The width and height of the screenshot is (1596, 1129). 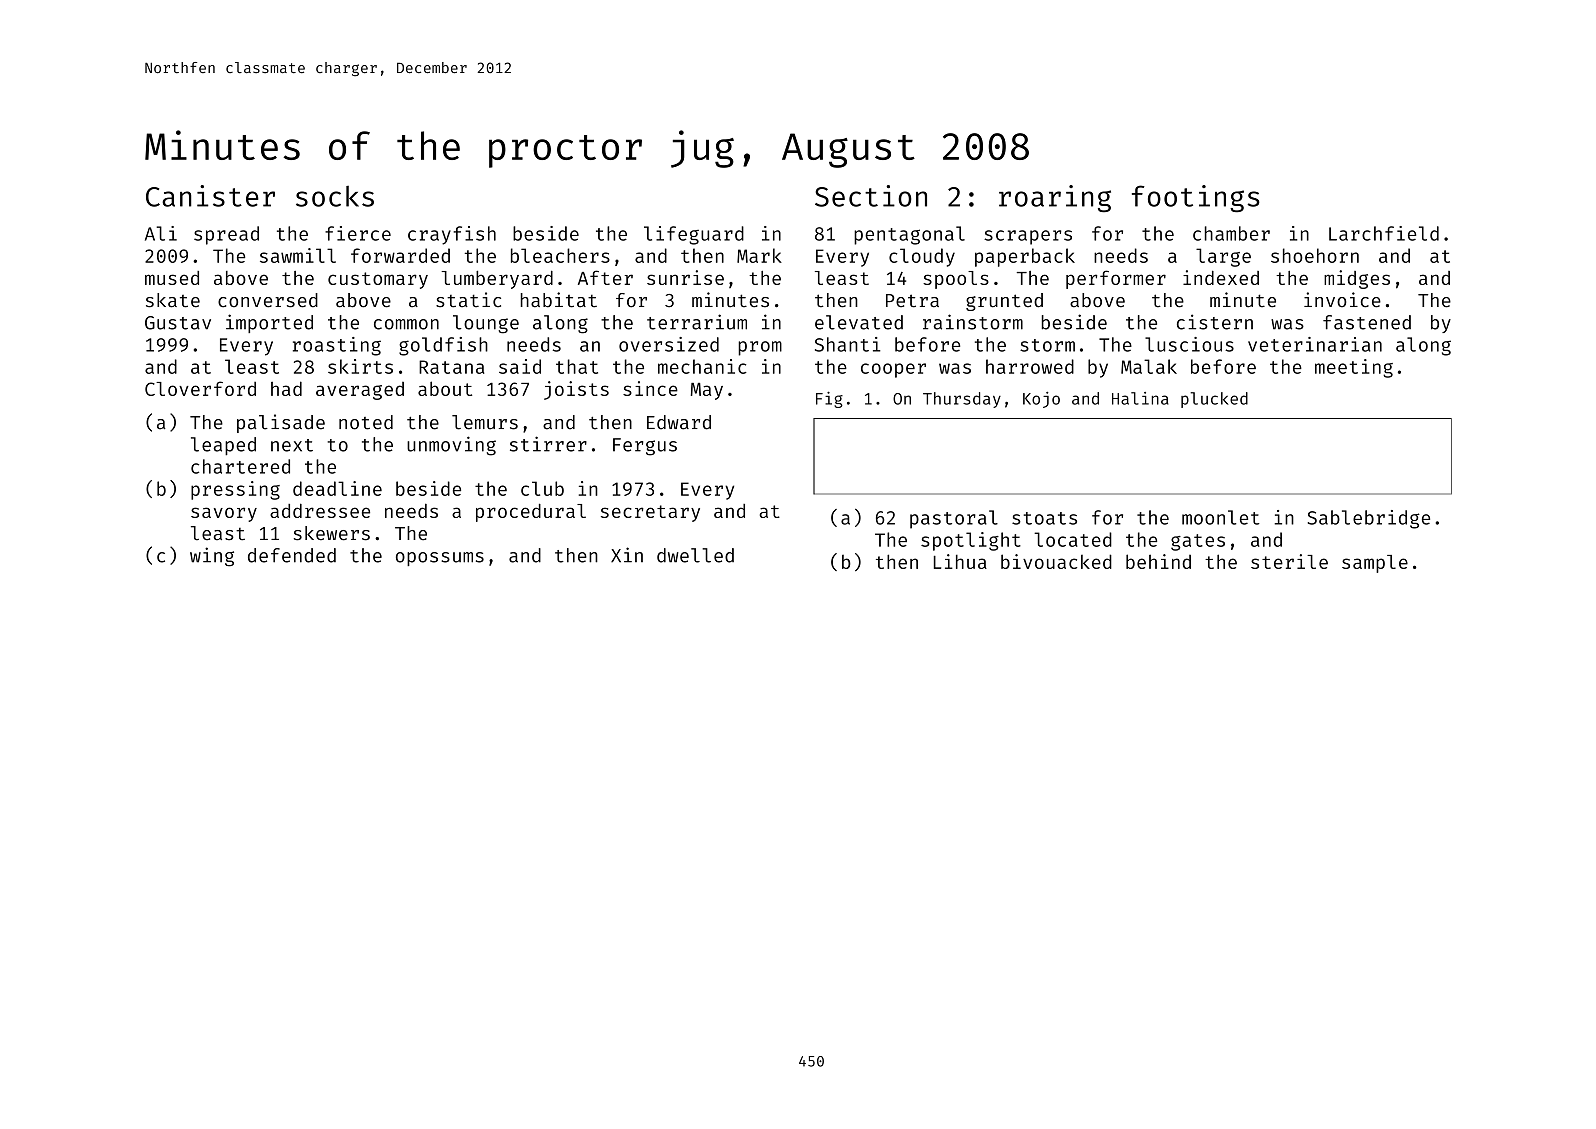 I want to click on Thursday, so click(x=962, y=400).
